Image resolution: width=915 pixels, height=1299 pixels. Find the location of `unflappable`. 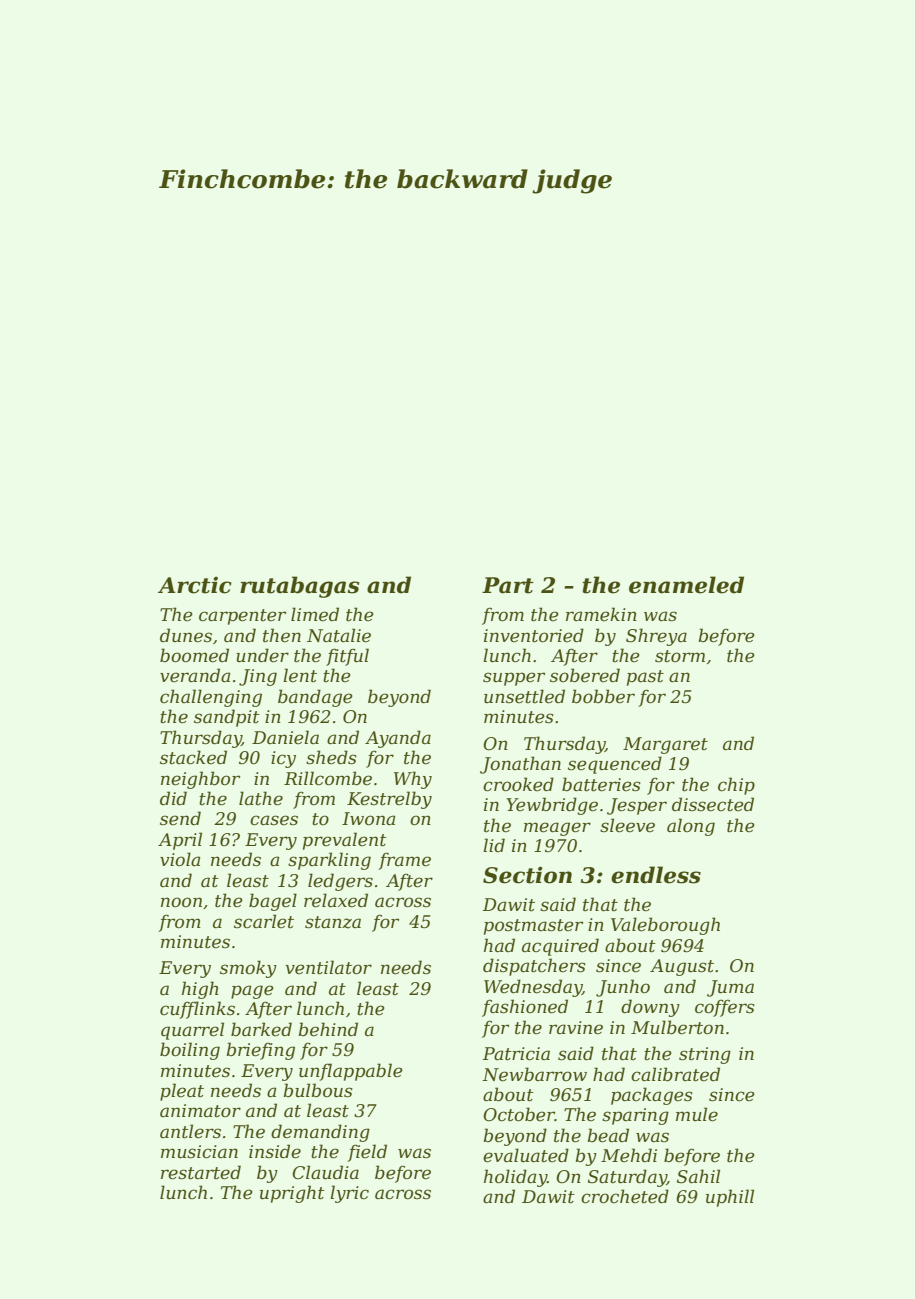

unflappable is located at coordinates (351, 1072).
